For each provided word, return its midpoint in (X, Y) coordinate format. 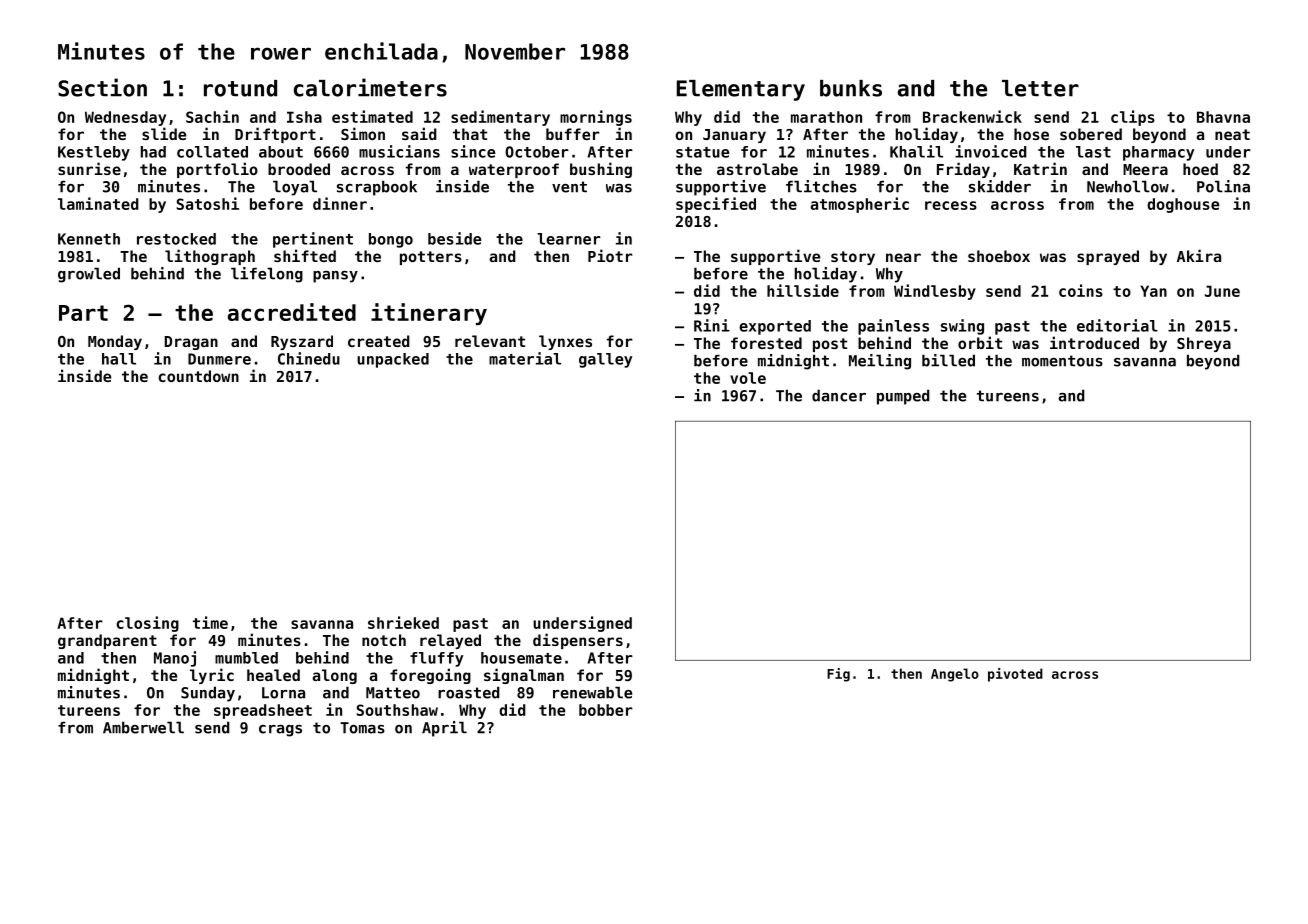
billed (948, 360)
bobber (606, 710)
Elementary (741, 90)
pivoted (1015, 675)
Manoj (175, 659)
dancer (839, 395)
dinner (340, 203)
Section (102, 87)
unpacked (393, 360)
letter (1040, 88)
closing (148, 624)
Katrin (1040, 168)
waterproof (514, 170)
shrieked (403, 622)
